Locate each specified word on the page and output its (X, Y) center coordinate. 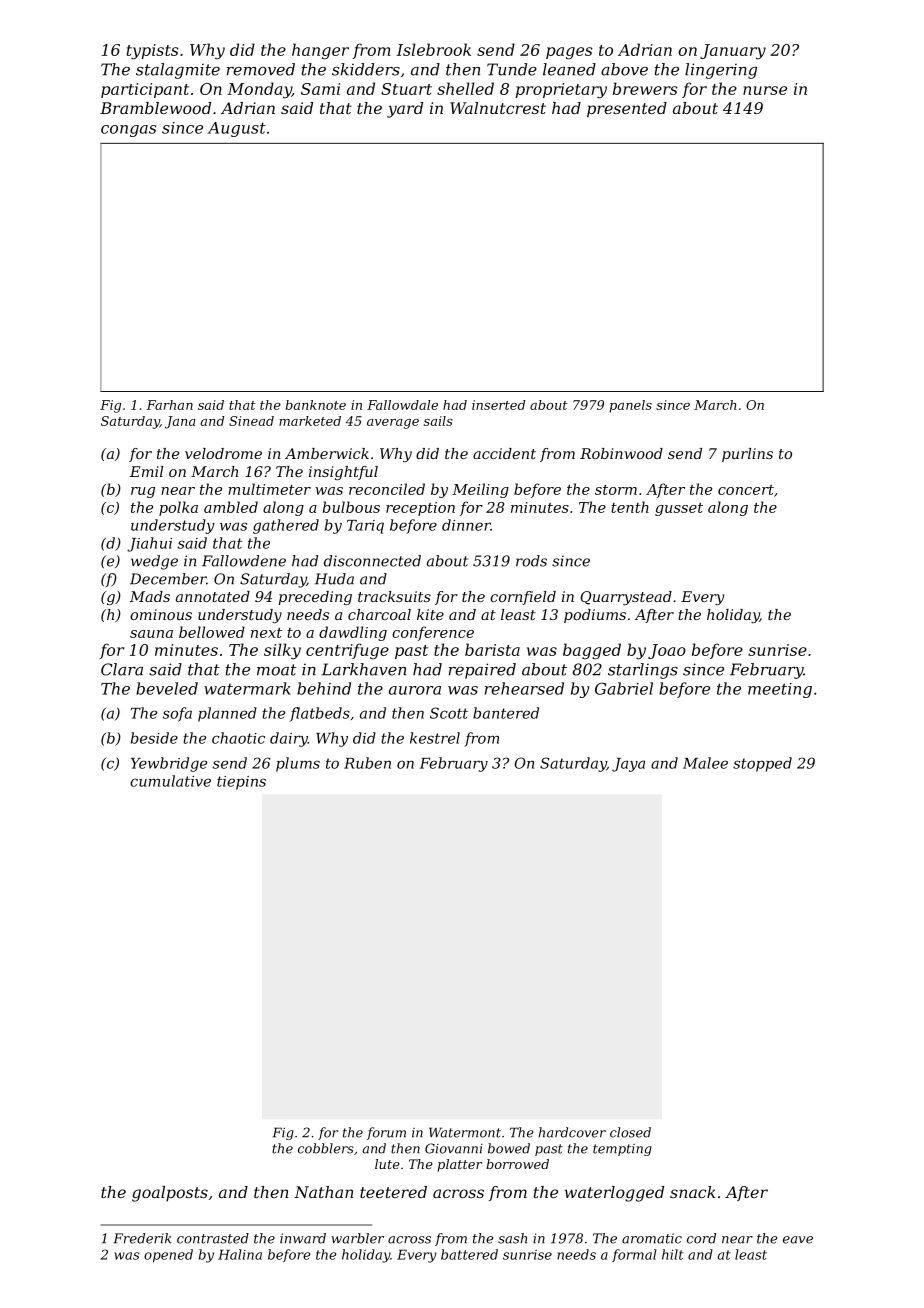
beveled (167, 688)
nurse (765, 90)
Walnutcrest (498, 108)
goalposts (170, 1194)
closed (630, 1132)
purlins (747, 455)
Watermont (465, 1132)
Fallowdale (402, 405)
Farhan (169, 405)
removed (261, 69)
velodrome (223, 453)
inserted (498, 405)
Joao (667, 651)
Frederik (142, 1238)
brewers (645, 88)
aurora (415, 690)
